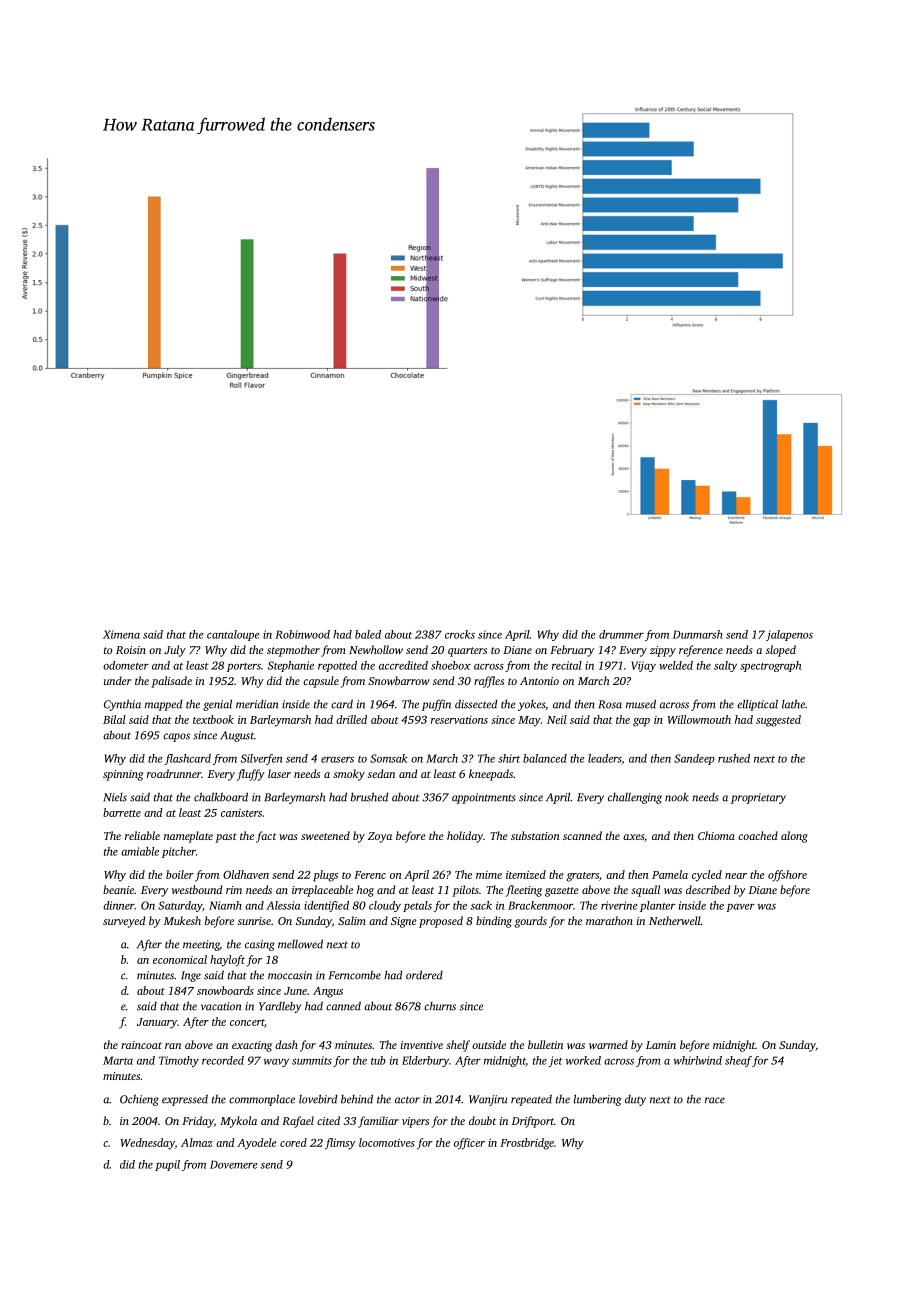 The image size is (924, 1308). What do you see at coordinates (778, 721) in the page?
I see `suggested` at bounding box center [778, 721].
